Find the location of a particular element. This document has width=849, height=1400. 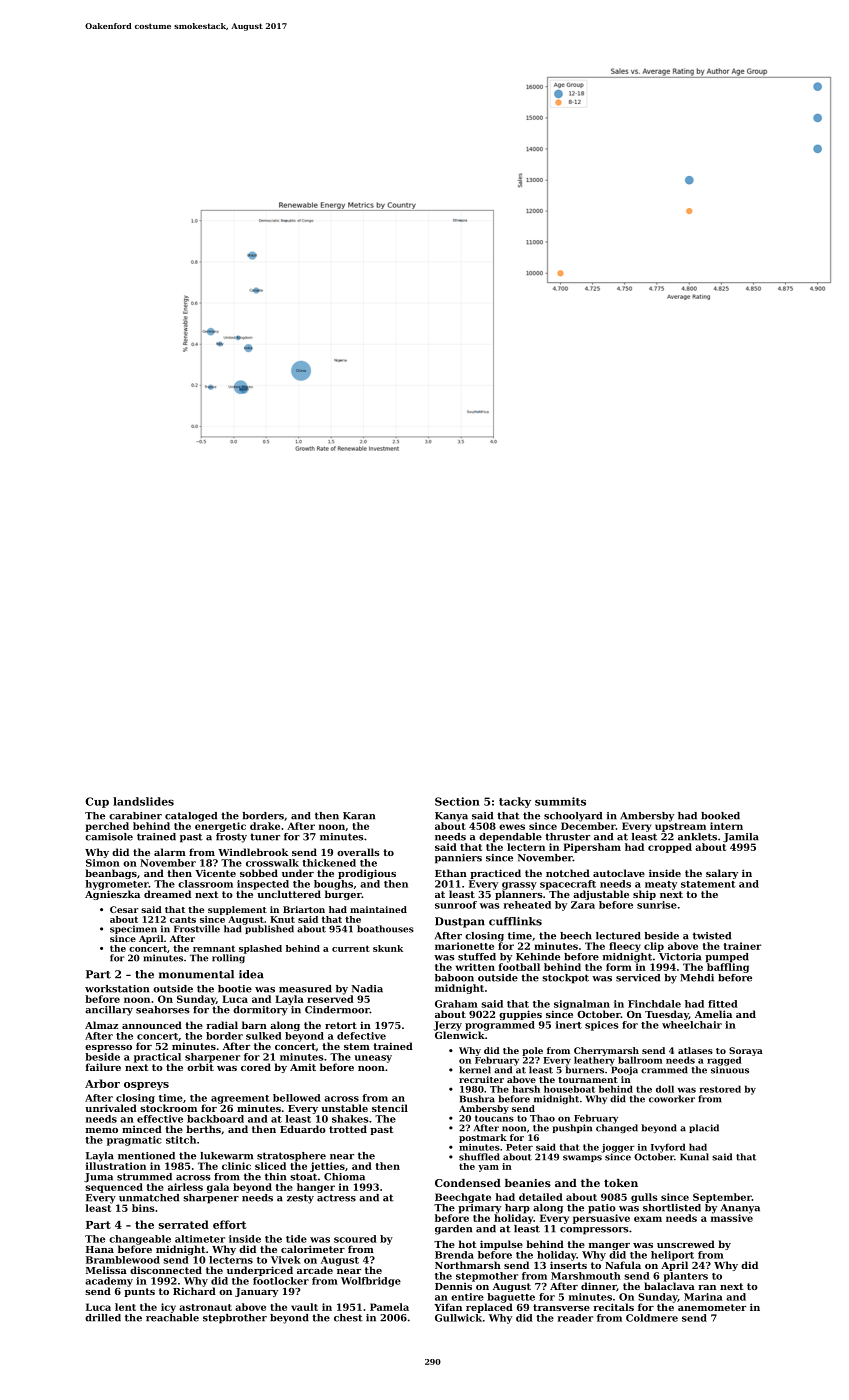

Agnieszka is located at coordinates (112, 895).
